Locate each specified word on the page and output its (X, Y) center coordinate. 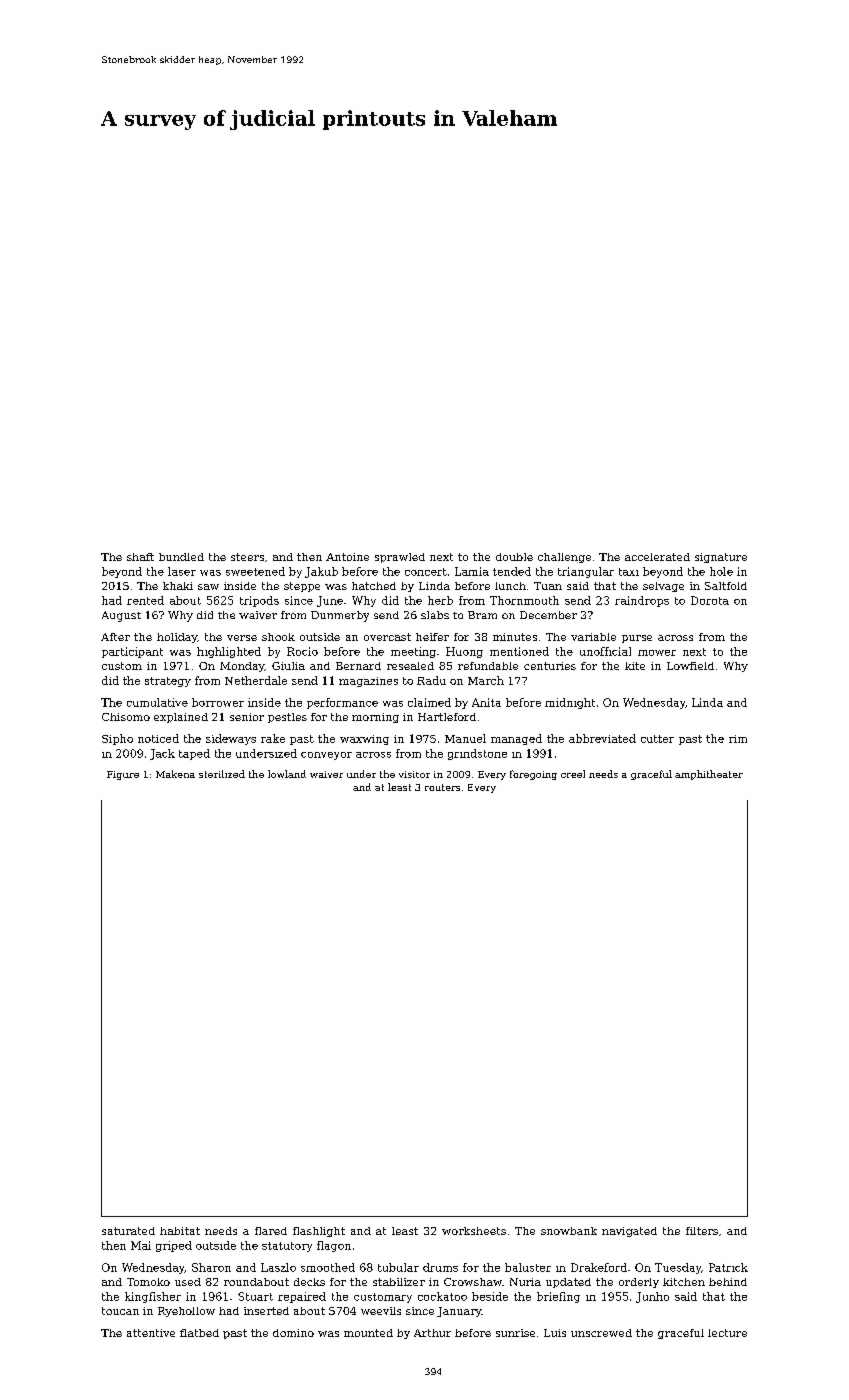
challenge (564, 558)
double (514, 557)
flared (271, 1231)
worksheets (474, 1231)
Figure (123, 775)
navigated (629, 1232)
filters (702, 1231)
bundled (181, 557)
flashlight (319, 1232)
